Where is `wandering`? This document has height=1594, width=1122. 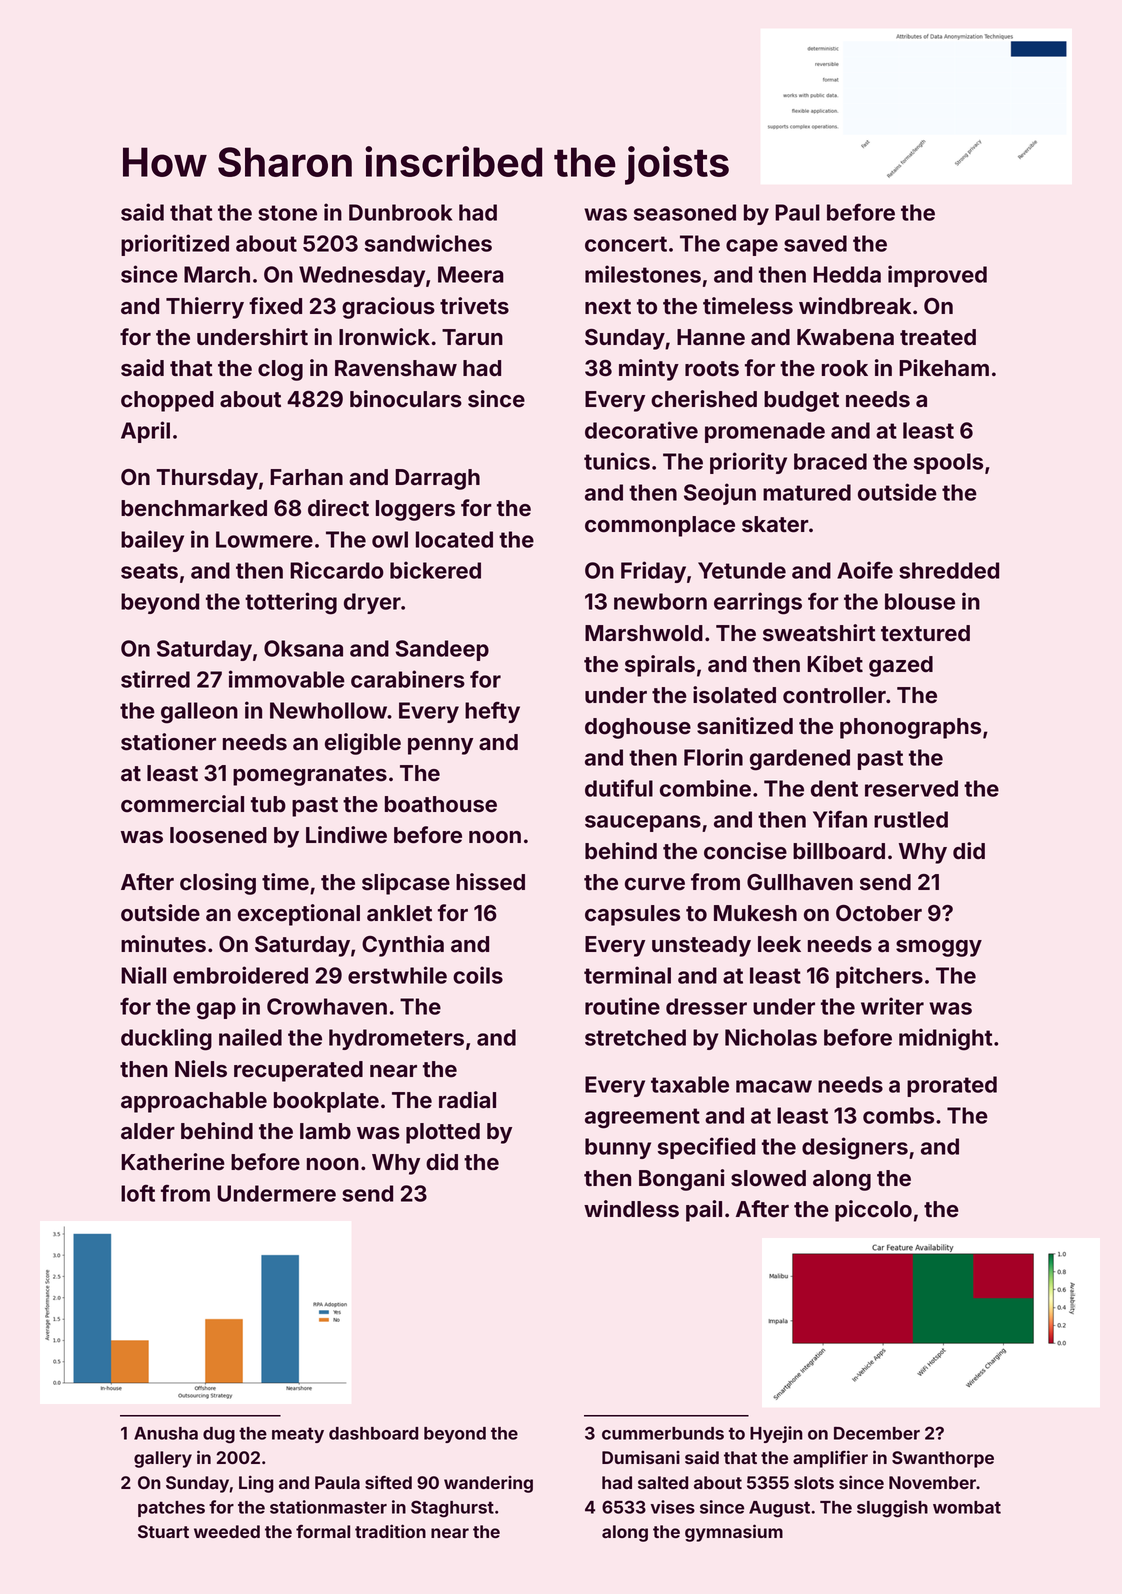 wandering is located at coordinates (488, 1484).
